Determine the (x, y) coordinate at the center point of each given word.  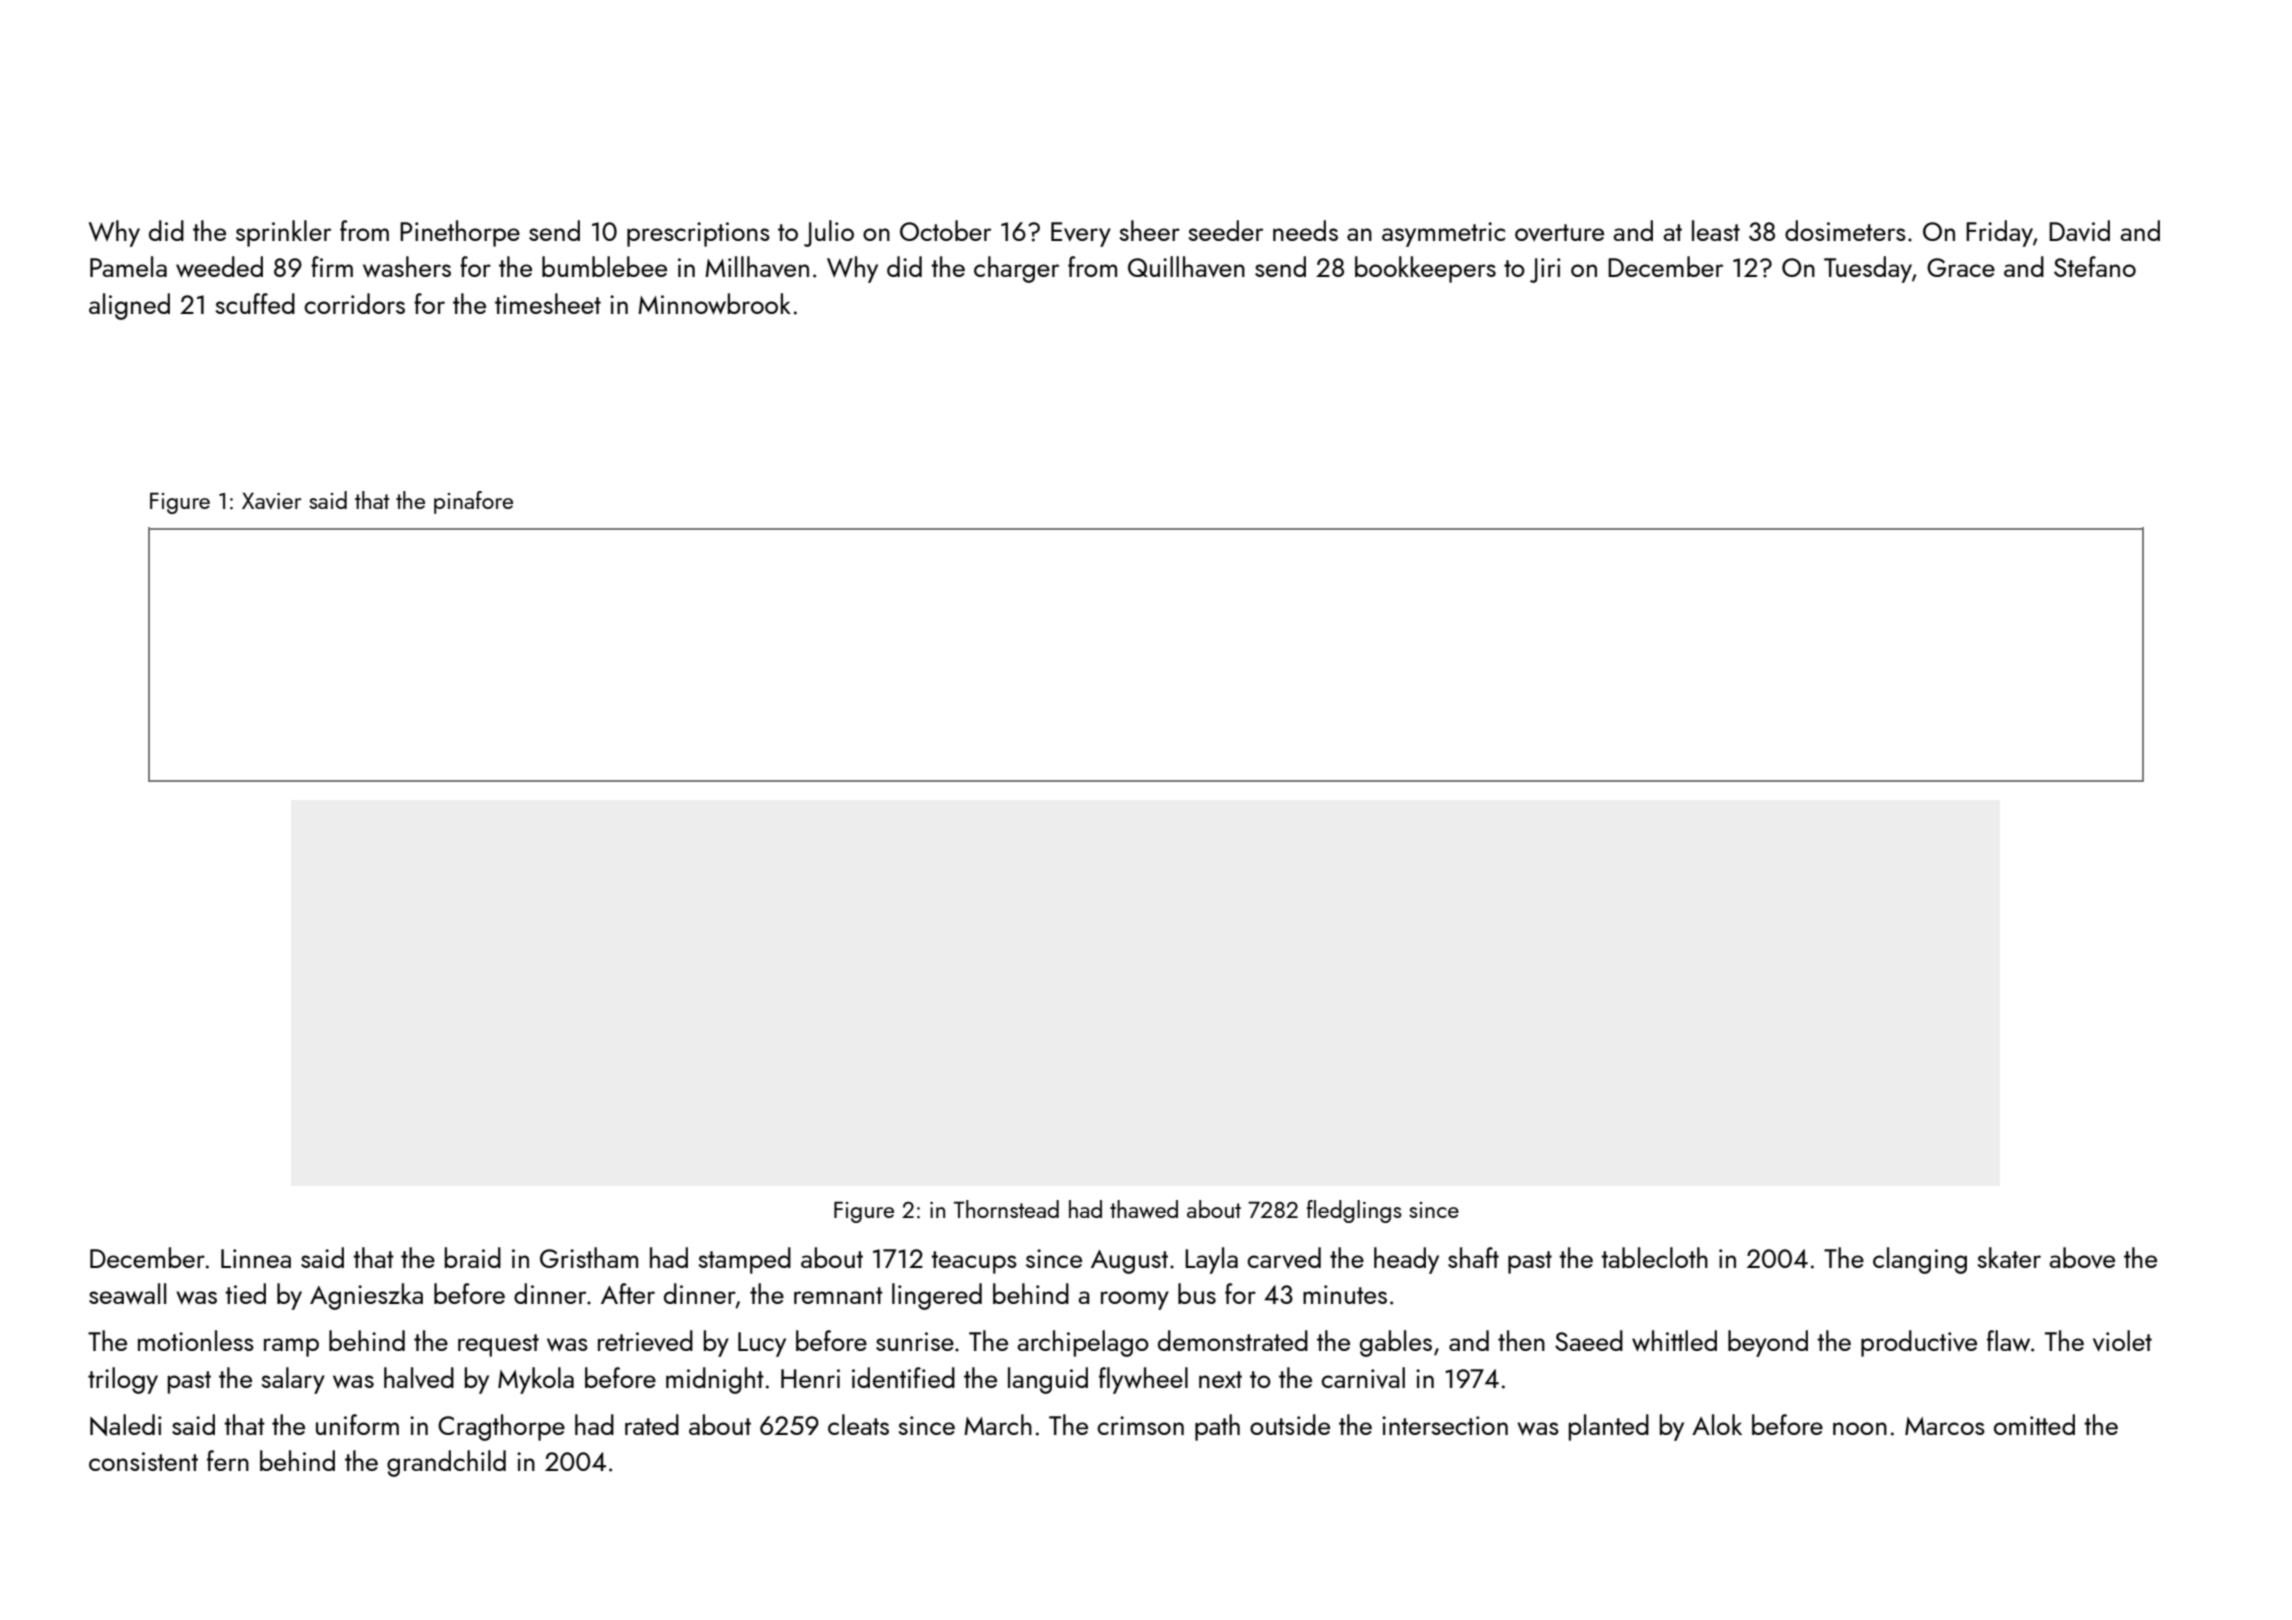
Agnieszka (366, 1296)
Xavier (271, 501)
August (1129, 1262)
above (2082, 1257)
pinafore (473, 502)
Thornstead (1006, 1209)
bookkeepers (1425, 269)
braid (473, 1257)
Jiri (1545, 270)
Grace (1961, 267)
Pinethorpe (460, 233)
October (945, 230)
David (2079, 230)
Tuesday (1868, 269)
